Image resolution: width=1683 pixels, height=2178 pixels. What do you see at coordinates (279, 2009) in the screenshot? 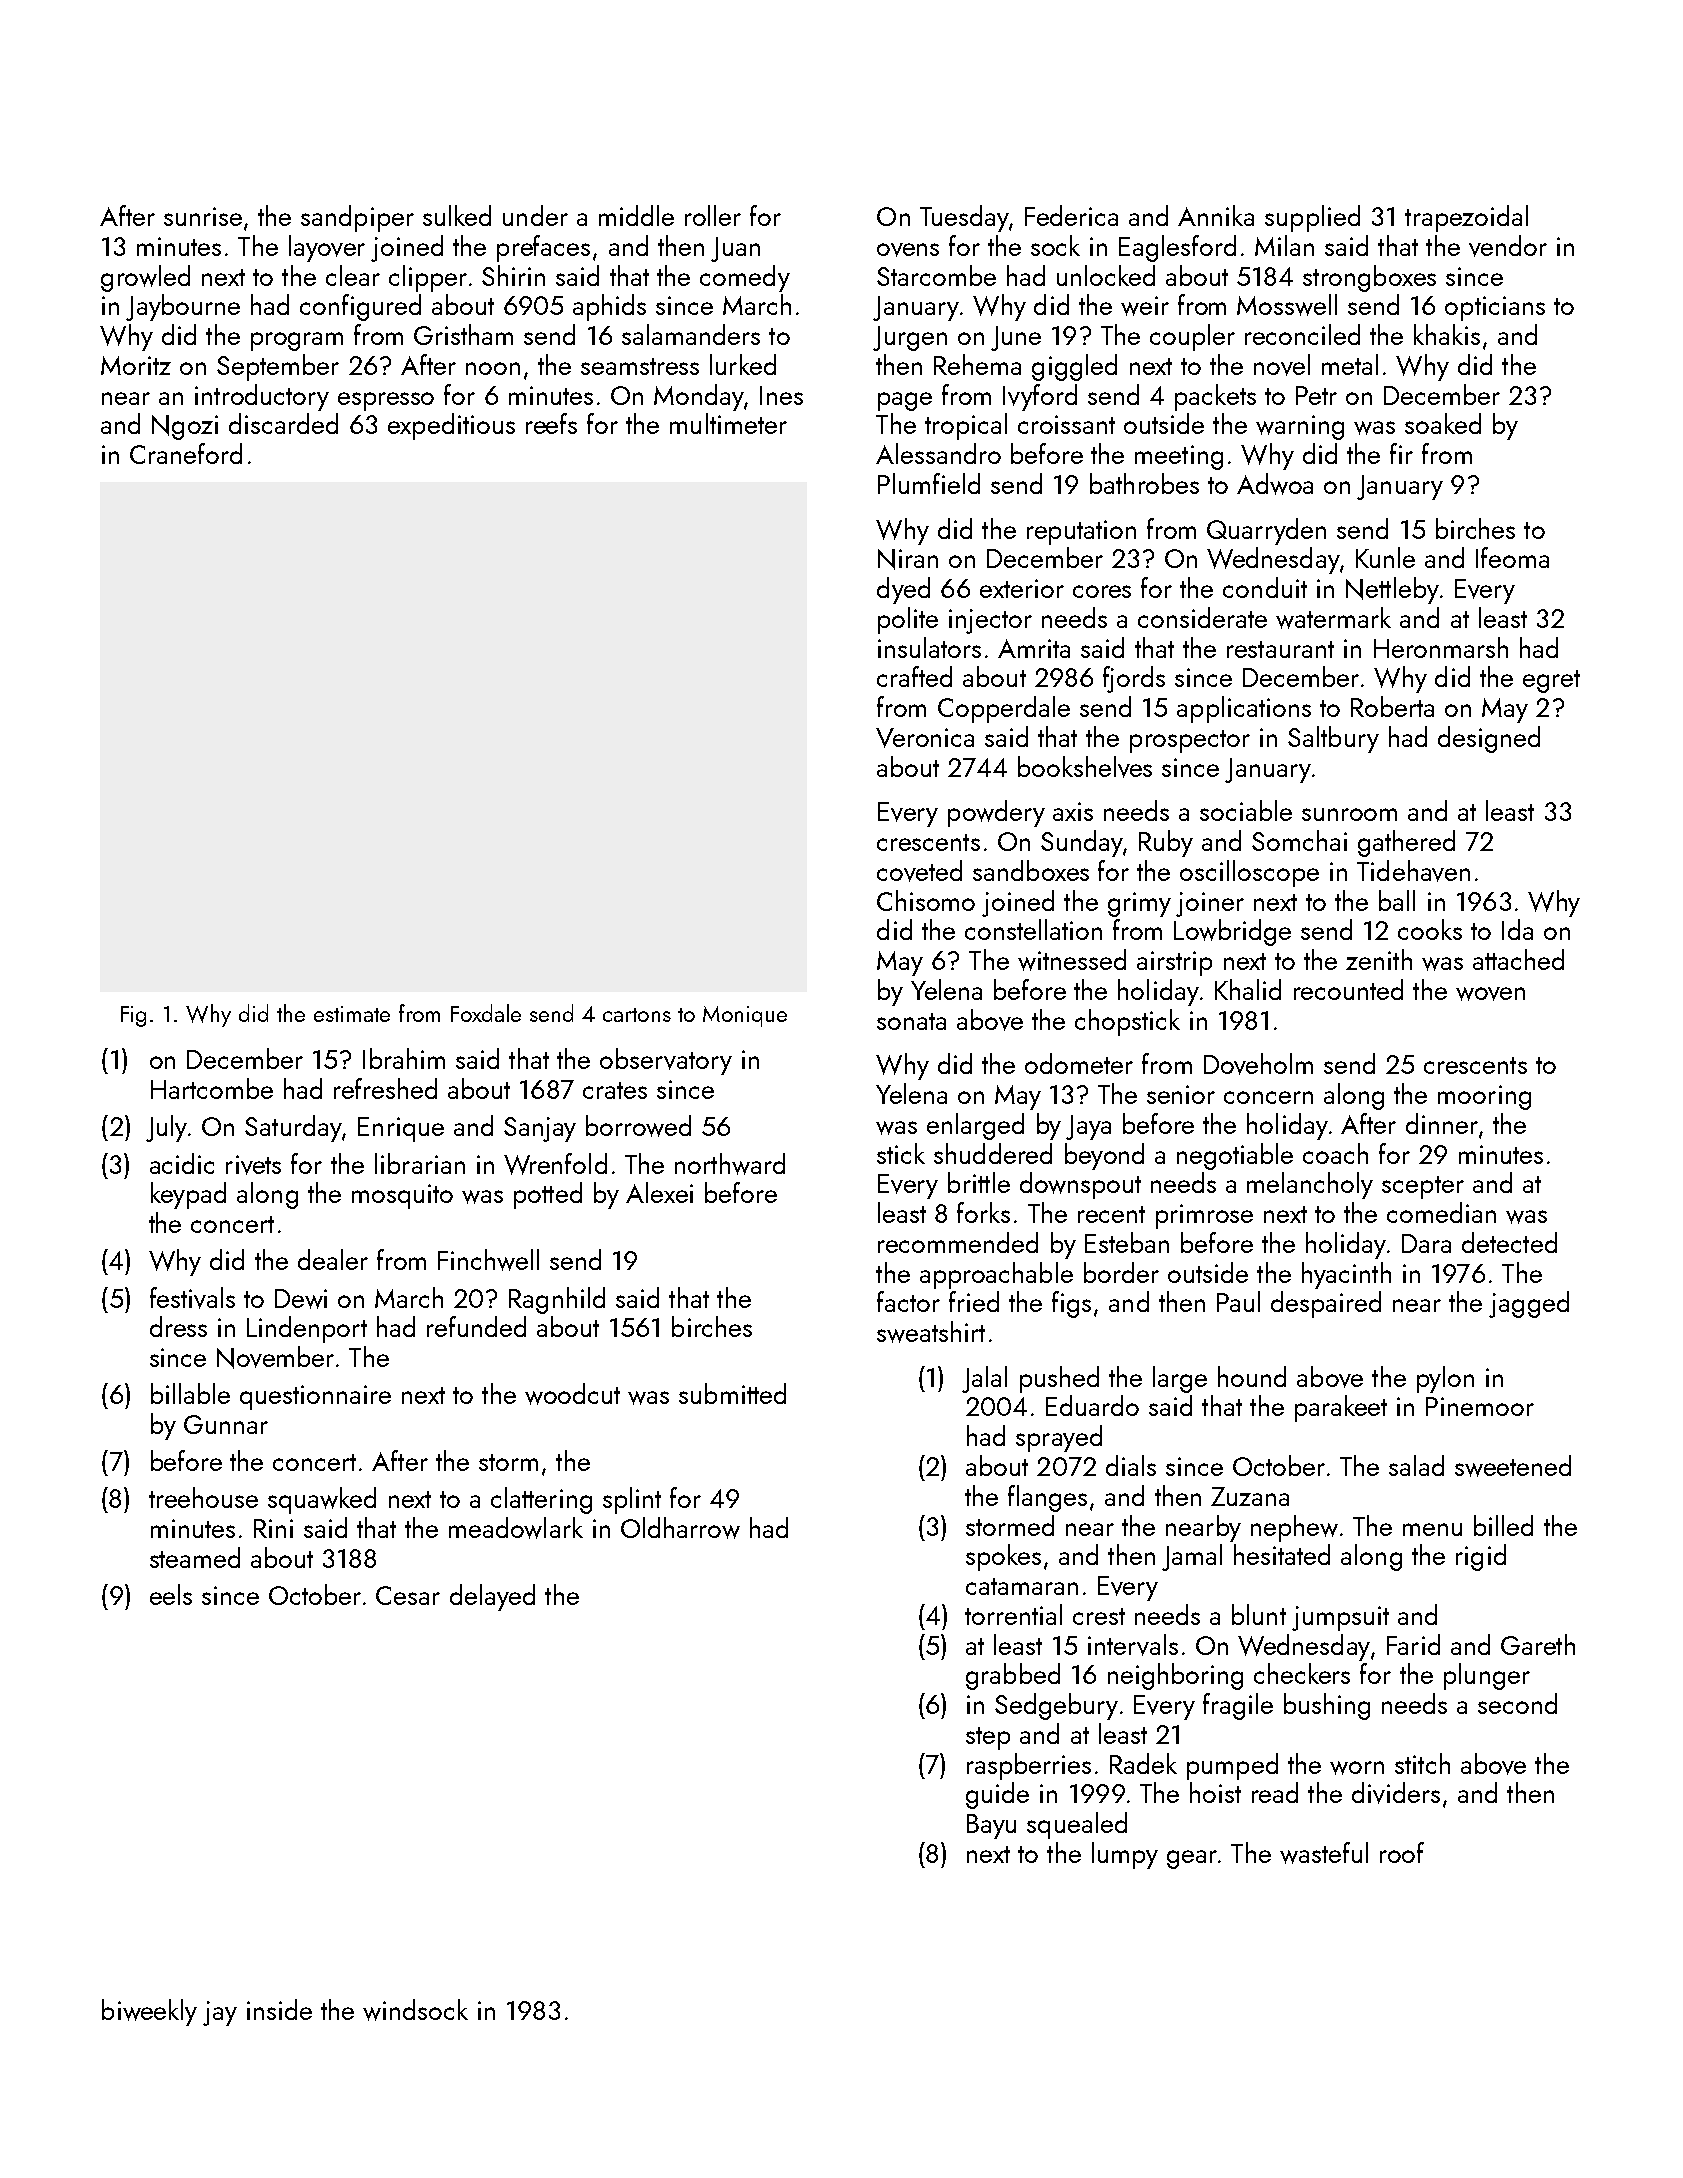
I see `inside` at bounding box center [279, 2009].
